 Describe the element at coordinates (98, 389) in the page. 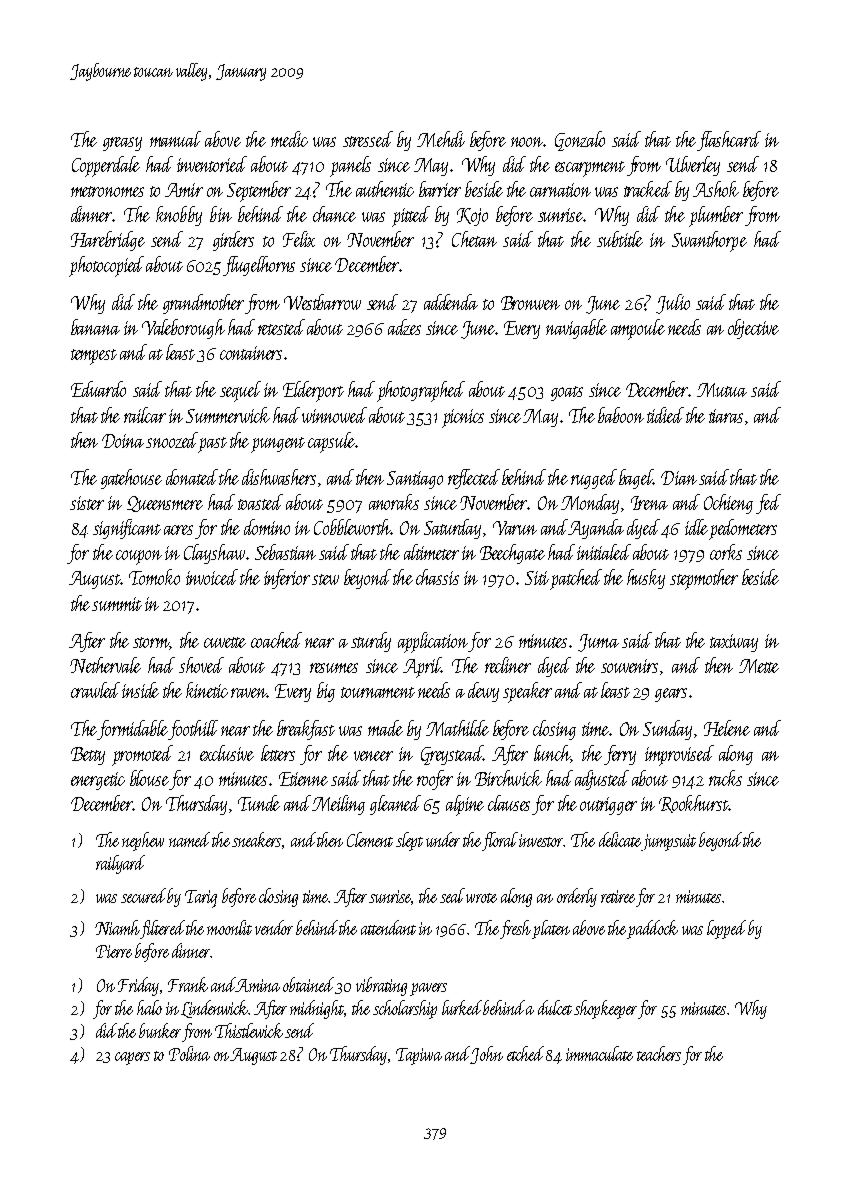

I see `Eduardo` at that location.
